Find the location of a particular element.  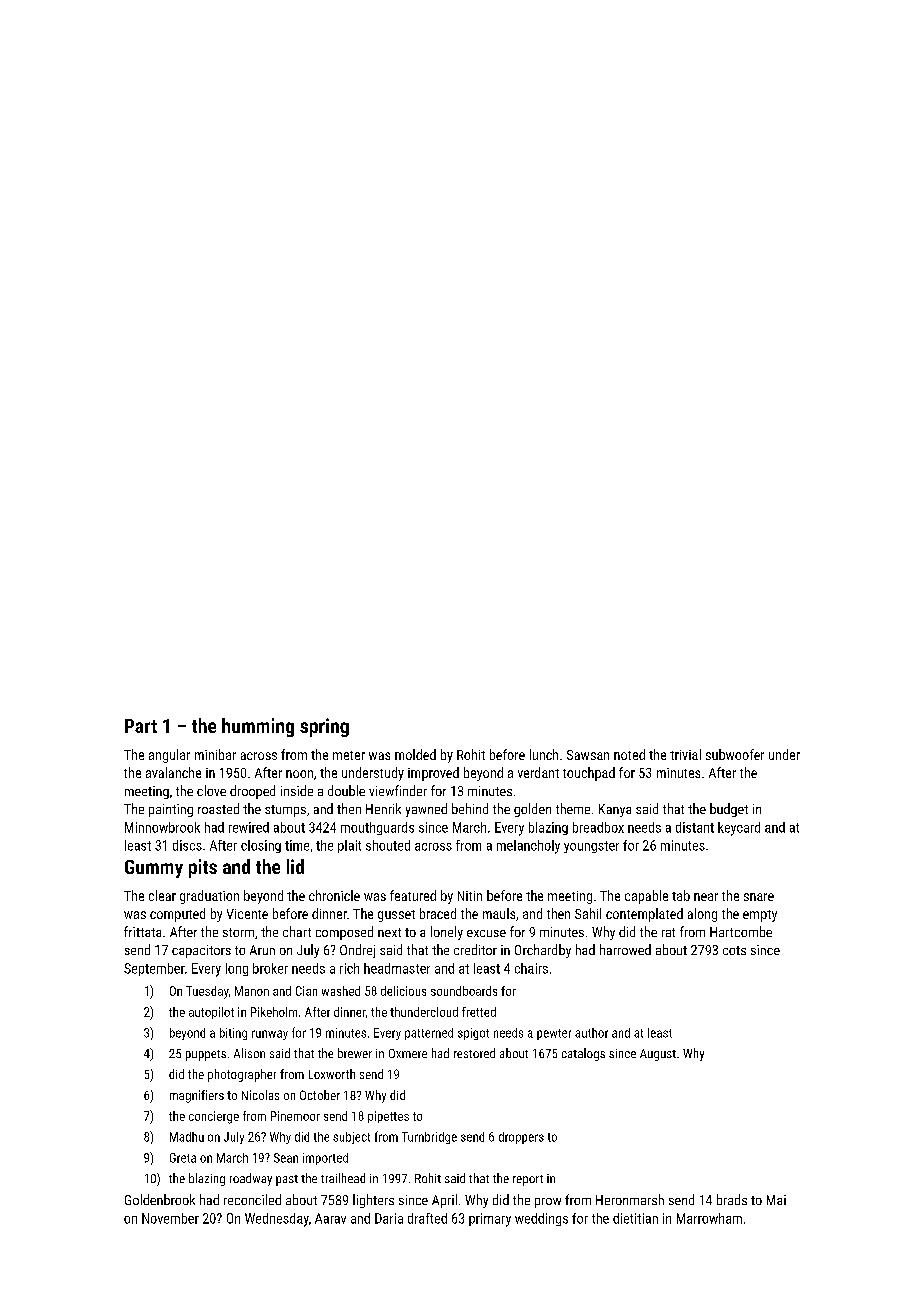

trivial is located at coordinates (685, 754).
